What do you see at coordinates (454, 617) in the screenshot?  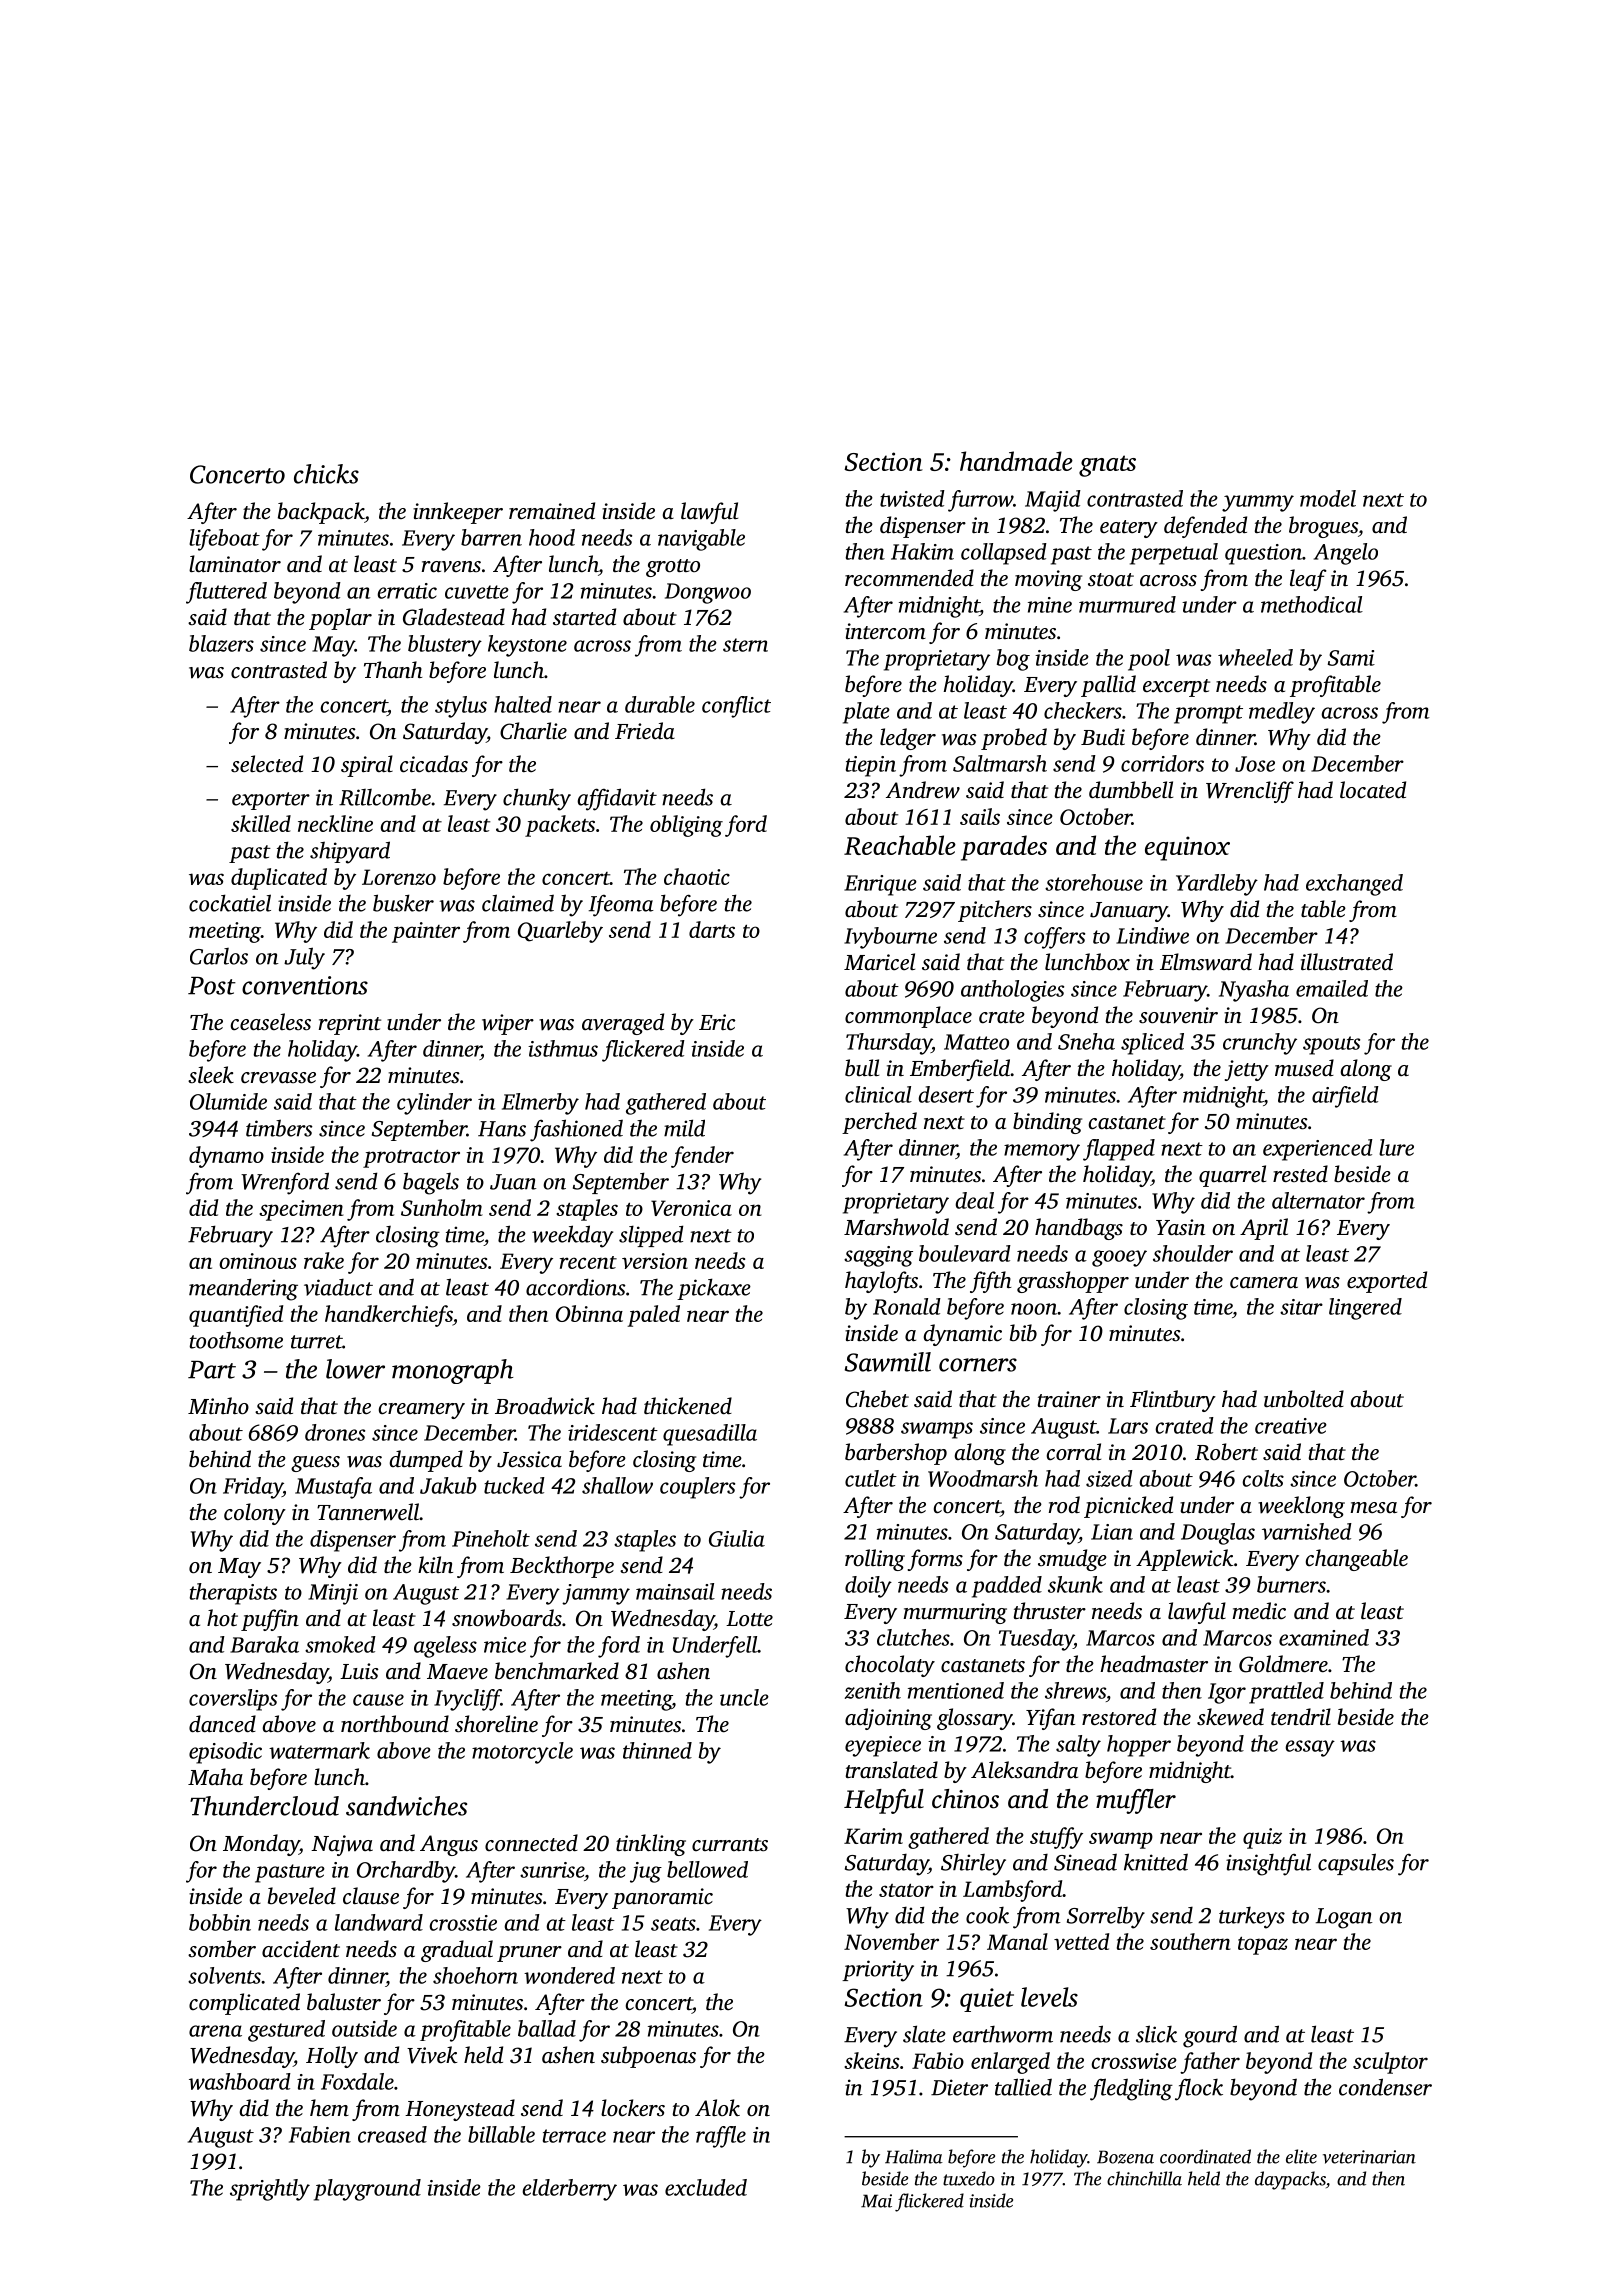 I see `Gladestead` at bounding box center [454, 617].
